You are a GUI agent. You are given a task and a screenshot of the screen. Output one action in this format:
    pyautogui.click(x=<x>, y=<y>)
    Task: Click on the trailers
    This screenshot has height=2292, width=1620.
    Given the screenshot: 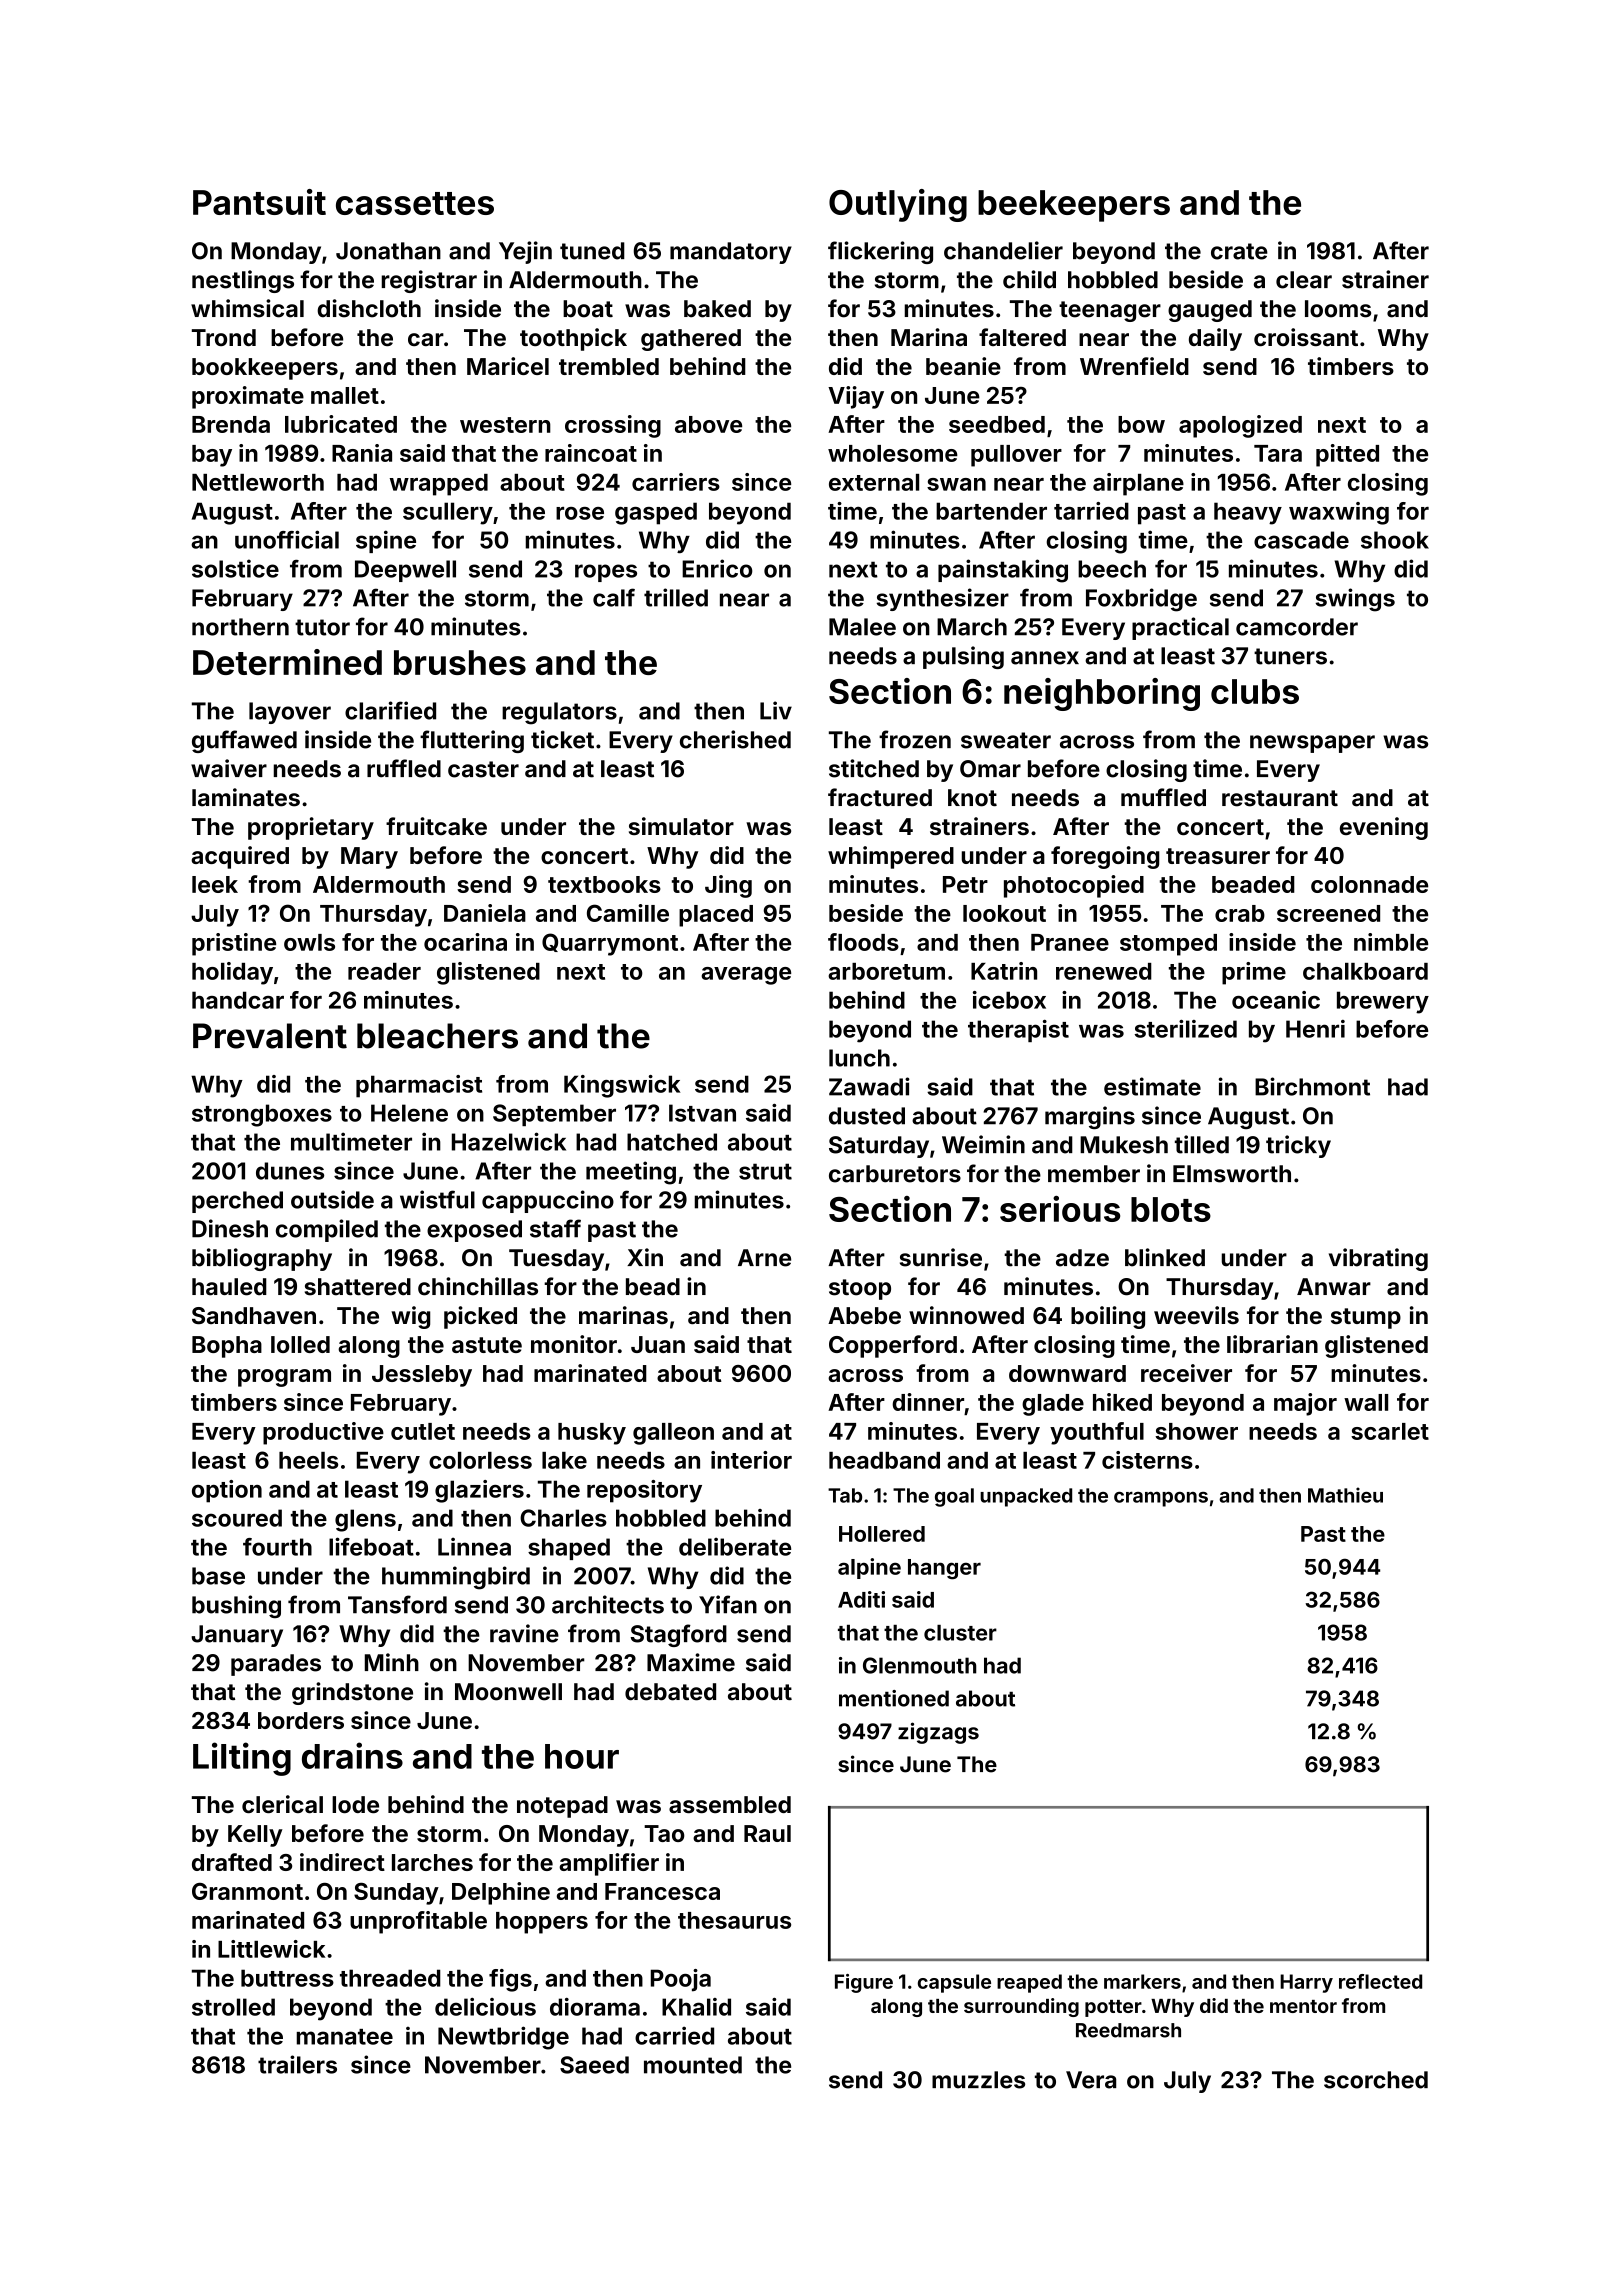 What is the action you would take?
    pyautogui.click(x=297, y=2064)
